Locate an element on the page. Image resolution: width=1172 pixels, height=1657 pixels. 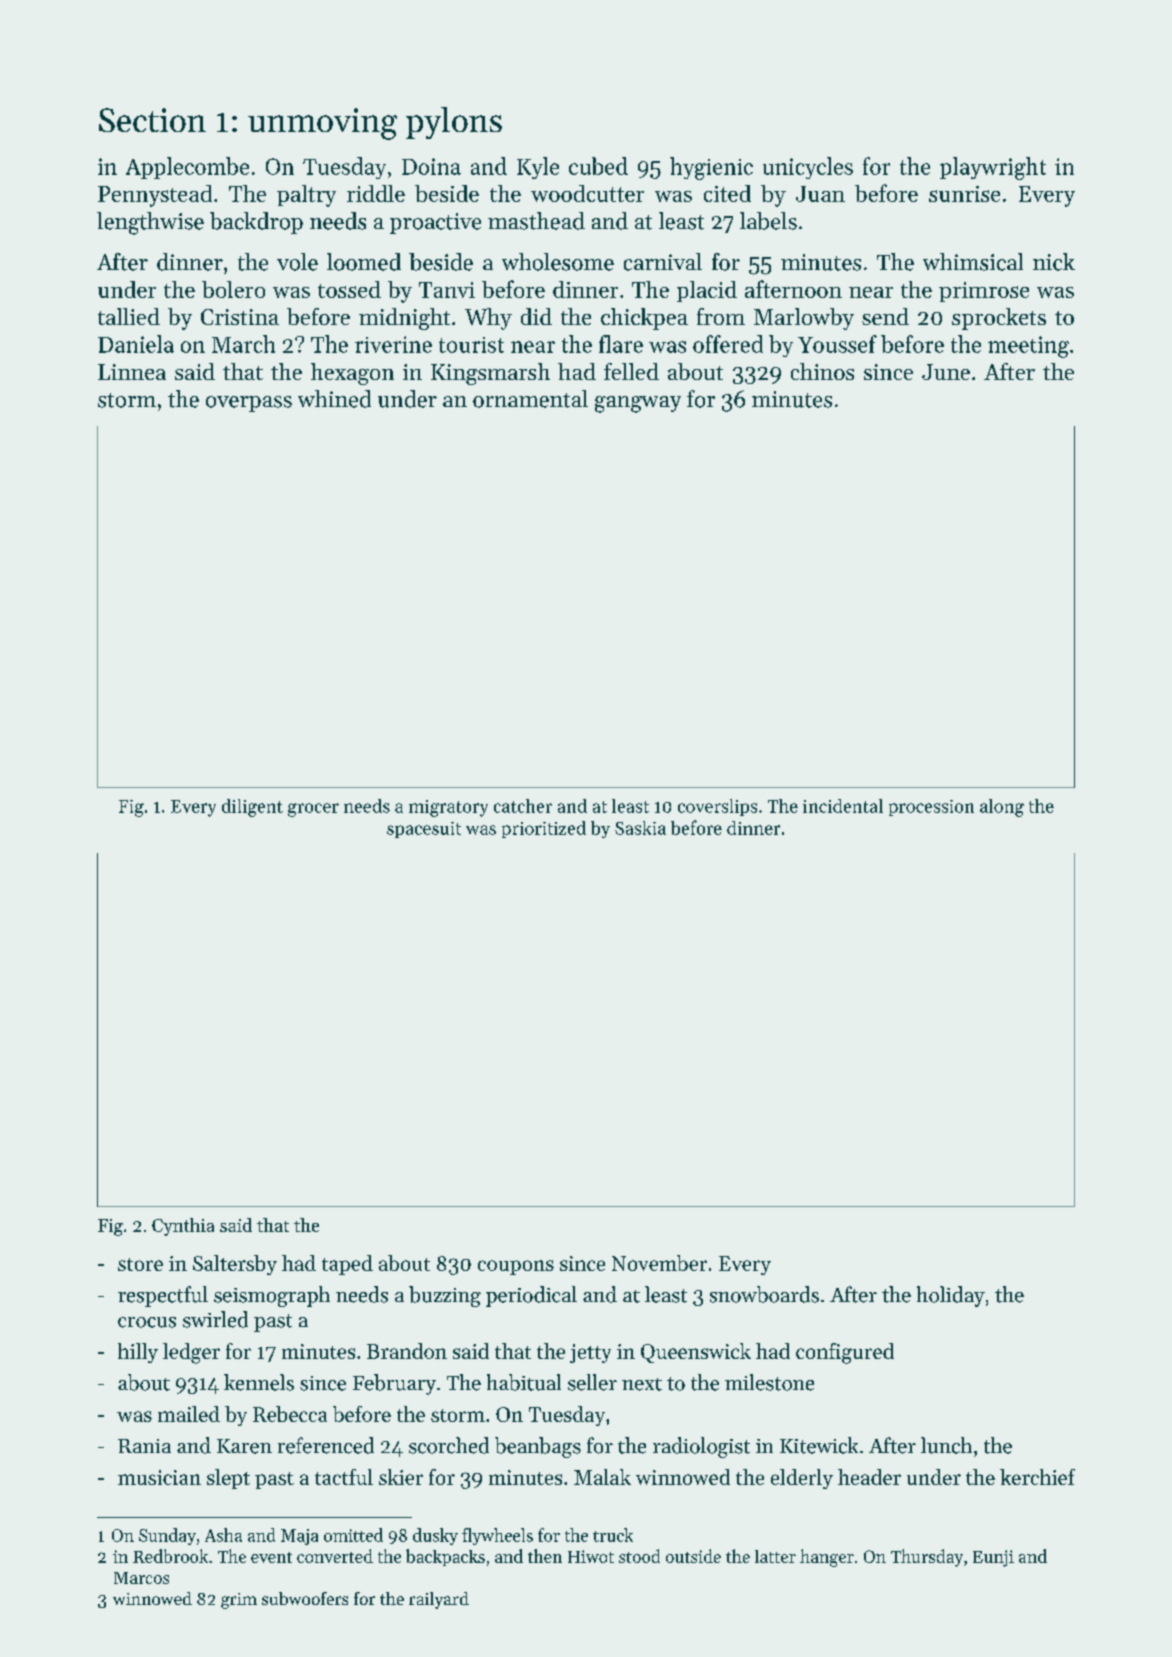
unicycles is located at coordinates (808, 168).
